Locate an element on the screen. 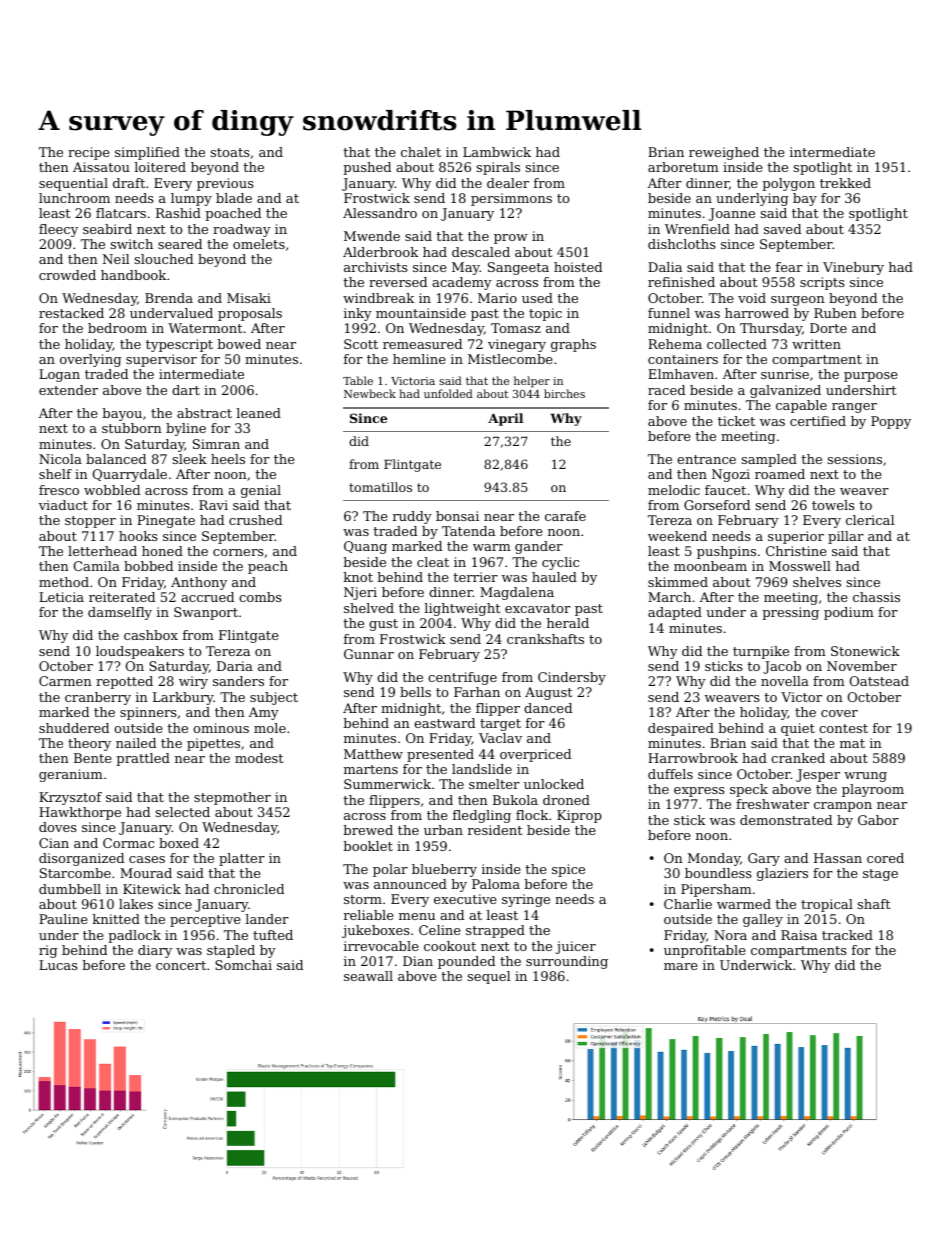 This screenshot has height=1233, width=952. concert is located at coordinates (181, 965).
